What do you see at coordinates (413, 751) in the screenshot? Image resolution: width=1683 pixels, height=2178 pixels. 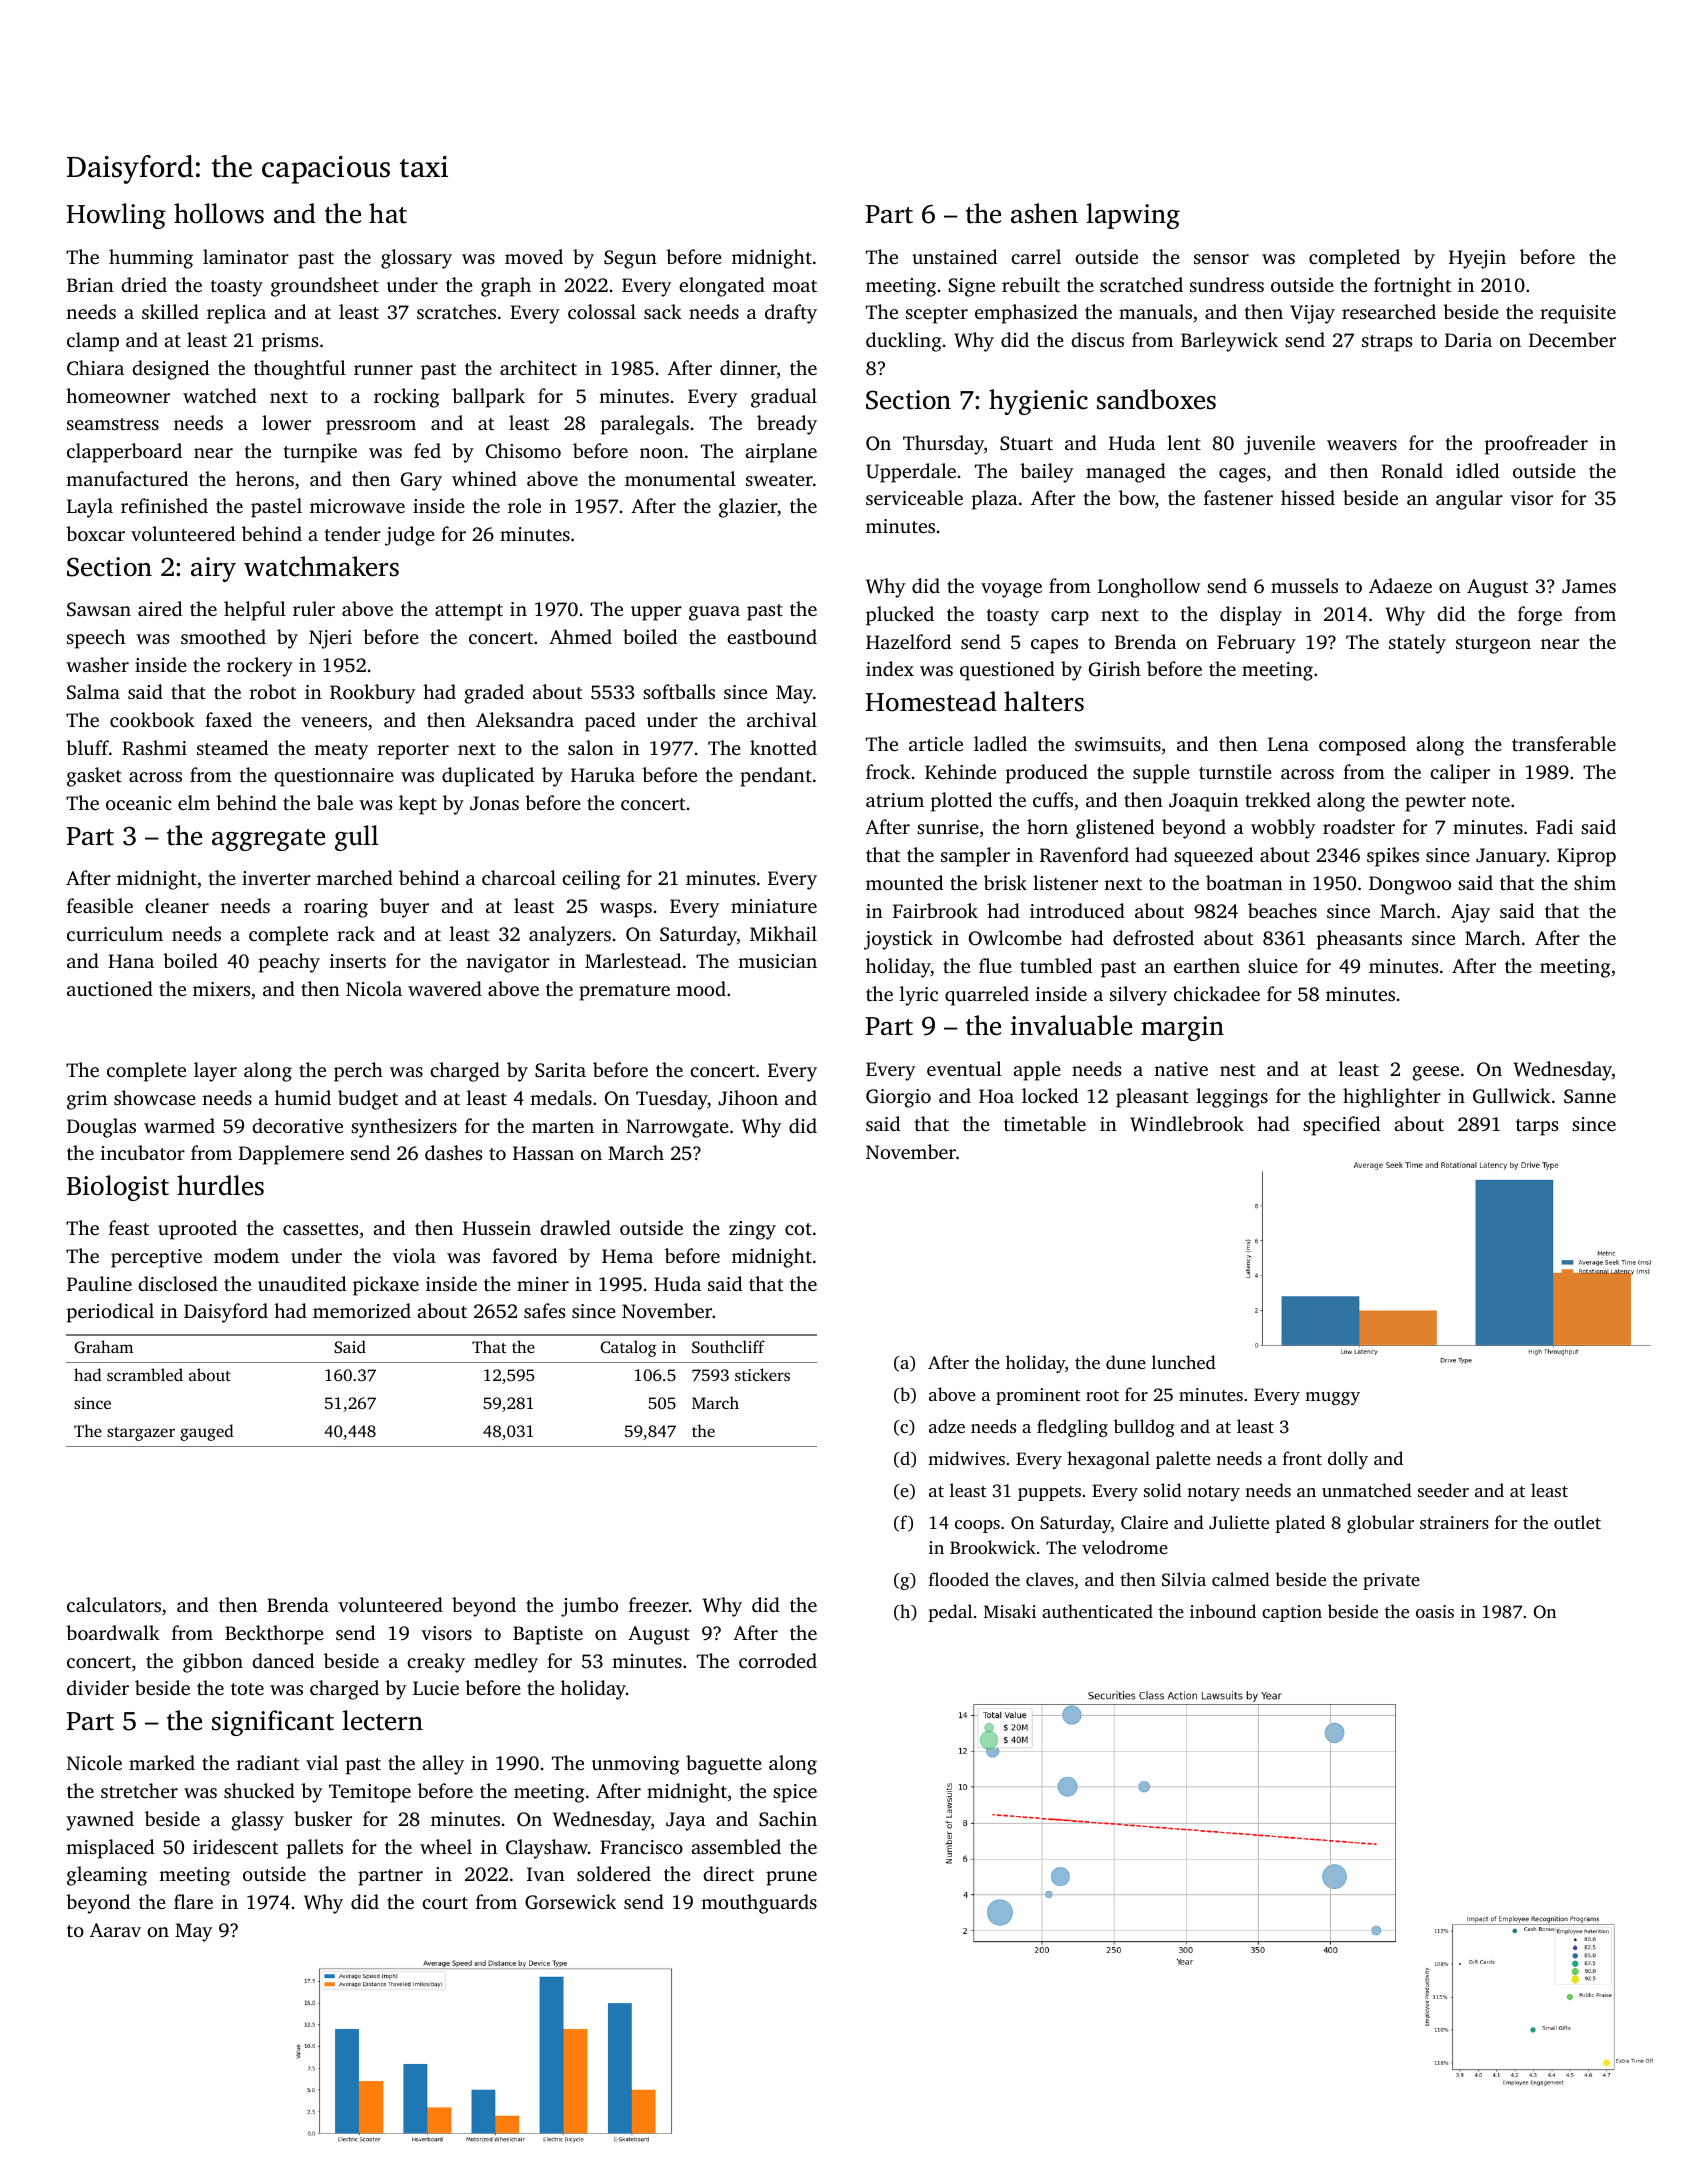 I see `reporter` at bounding box center [413, 751].
